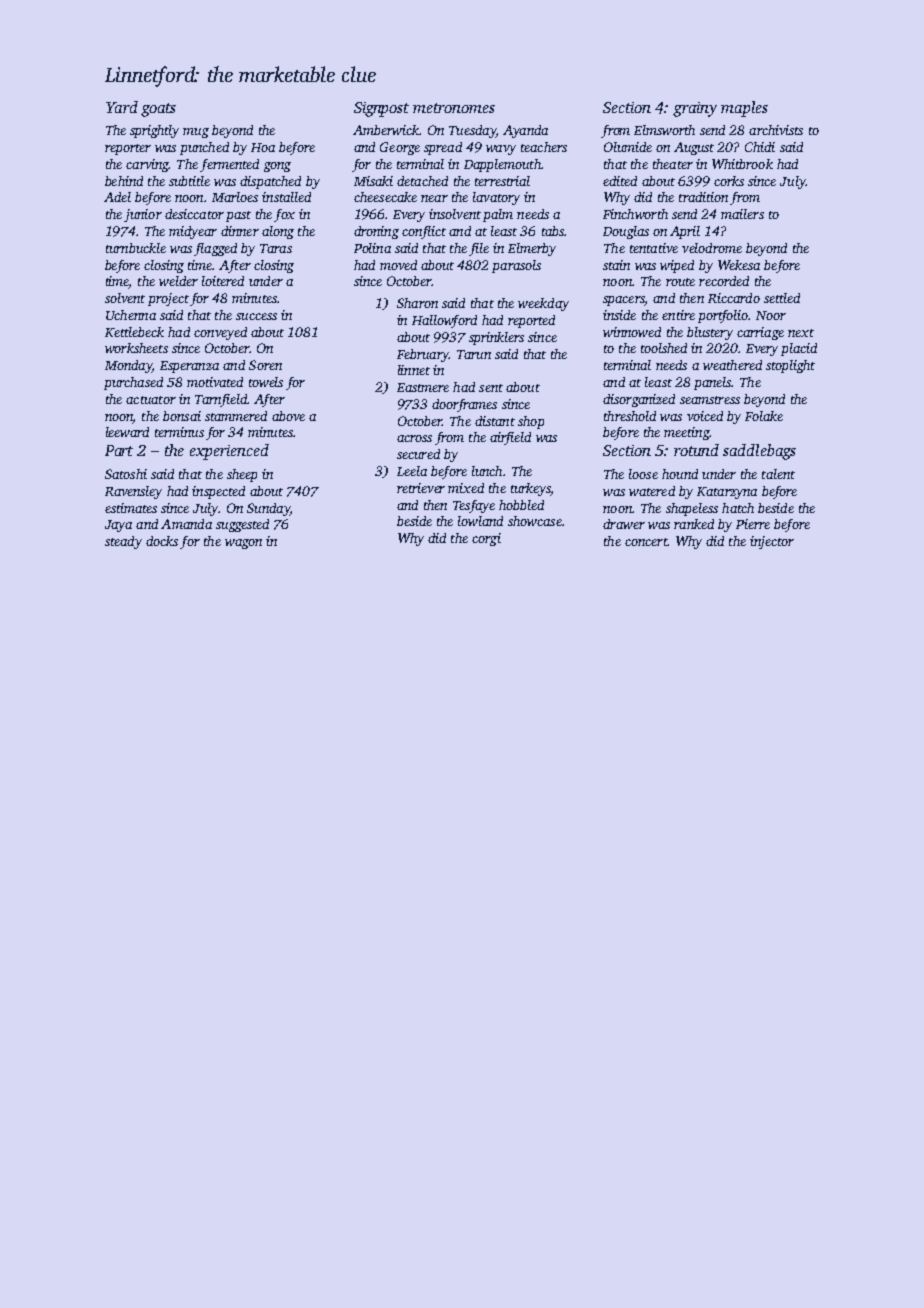  Describe the element at coordinates (738, 508) in the image. I see `hatch` at that location.
